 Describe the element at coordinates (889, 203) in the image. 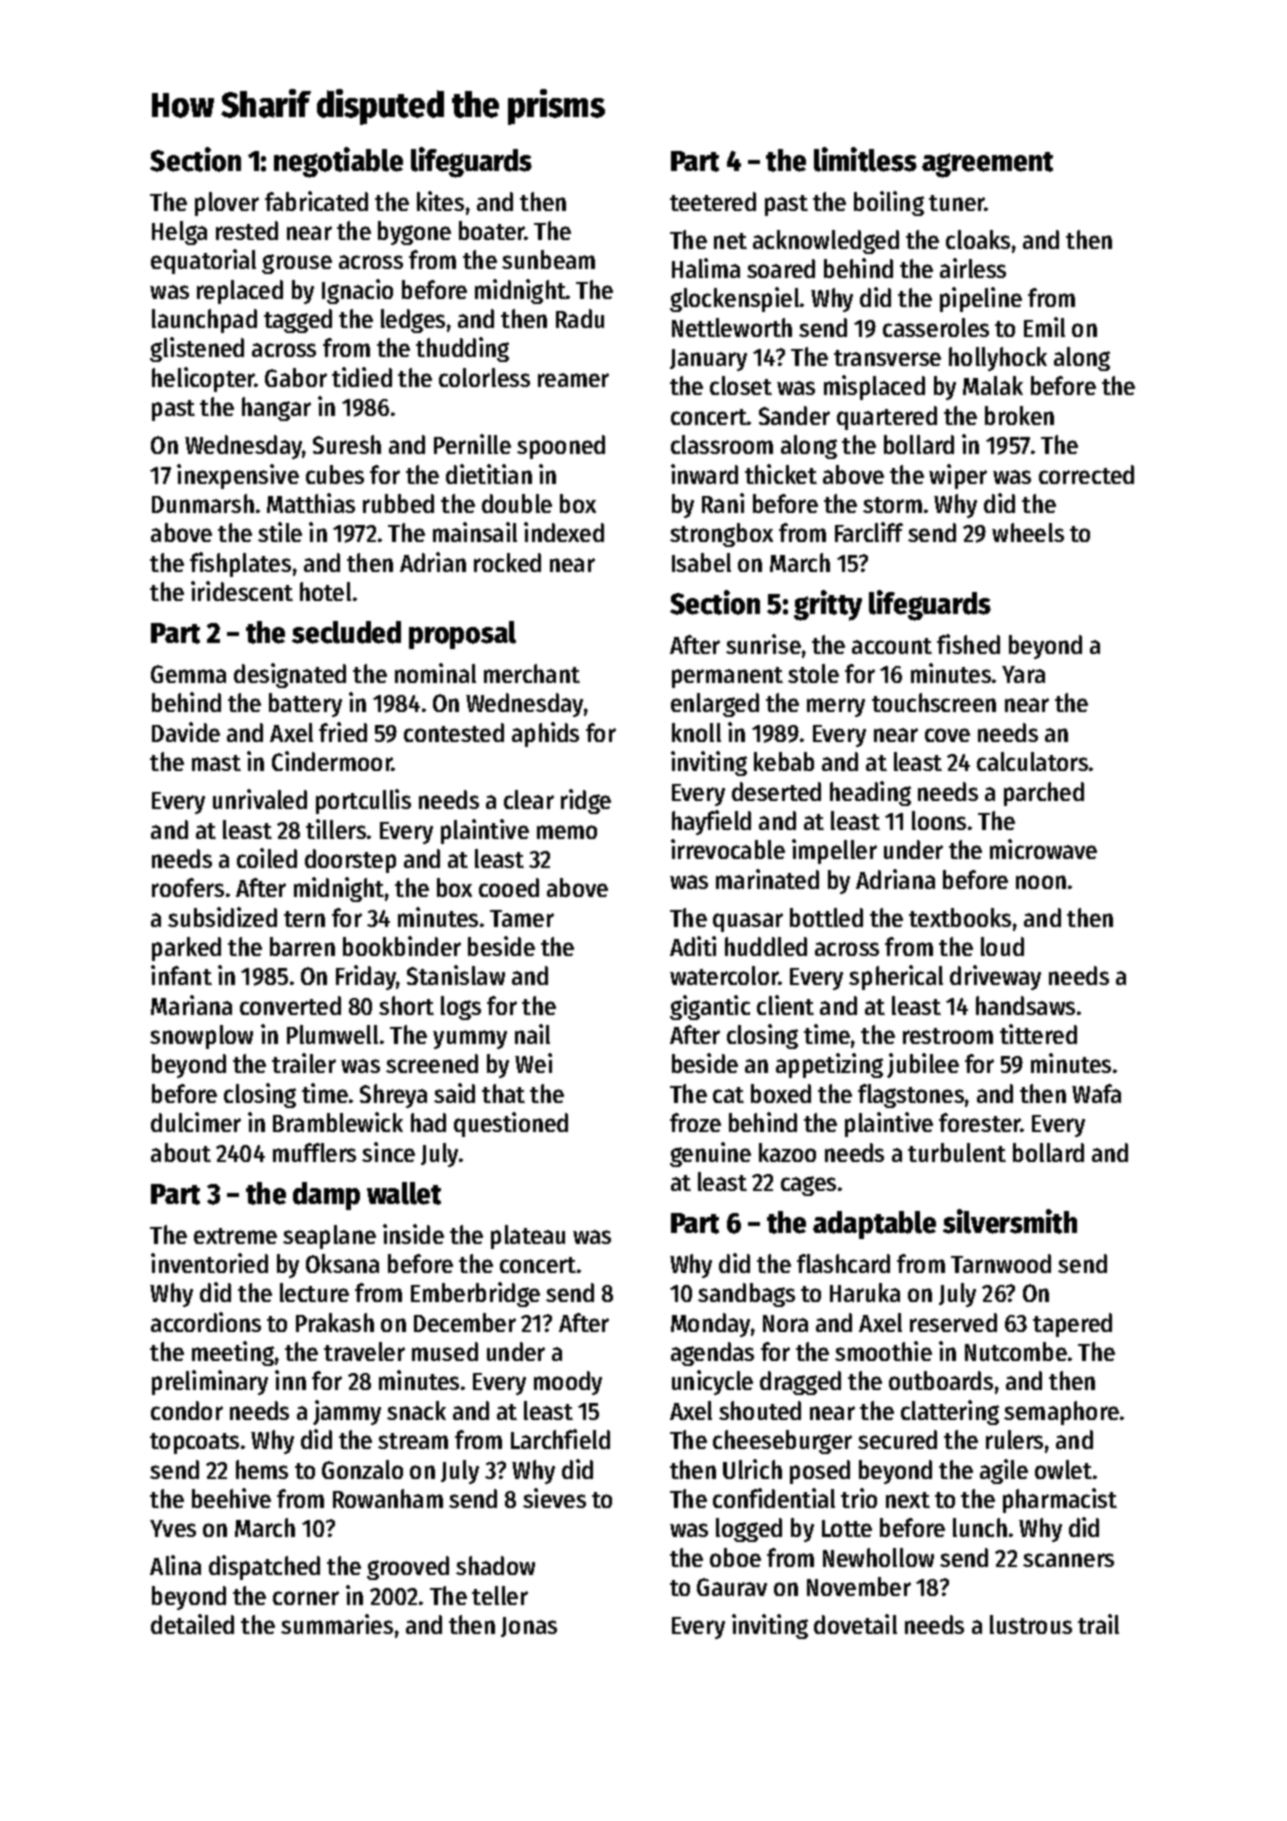

I see `boiling` at that location.
